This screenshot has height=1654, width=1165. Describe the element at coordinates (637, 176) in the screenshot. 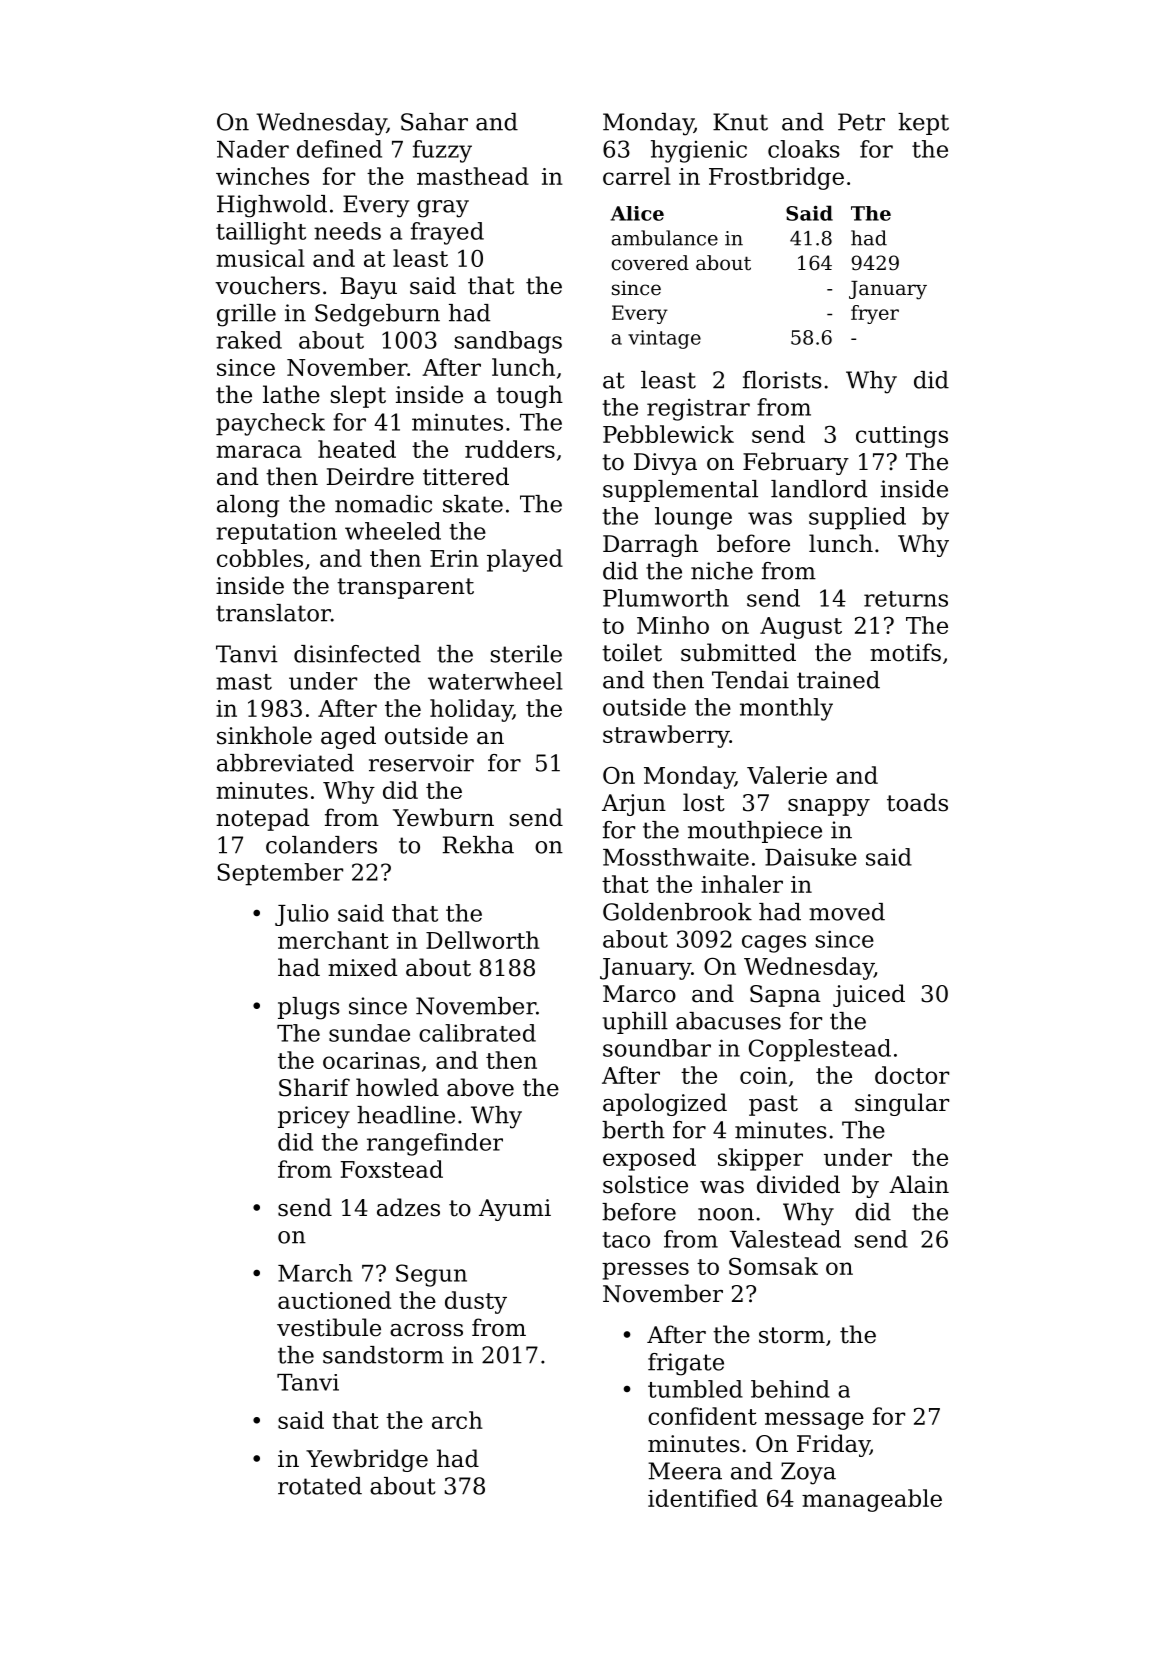

I see `carrel` at that location.
